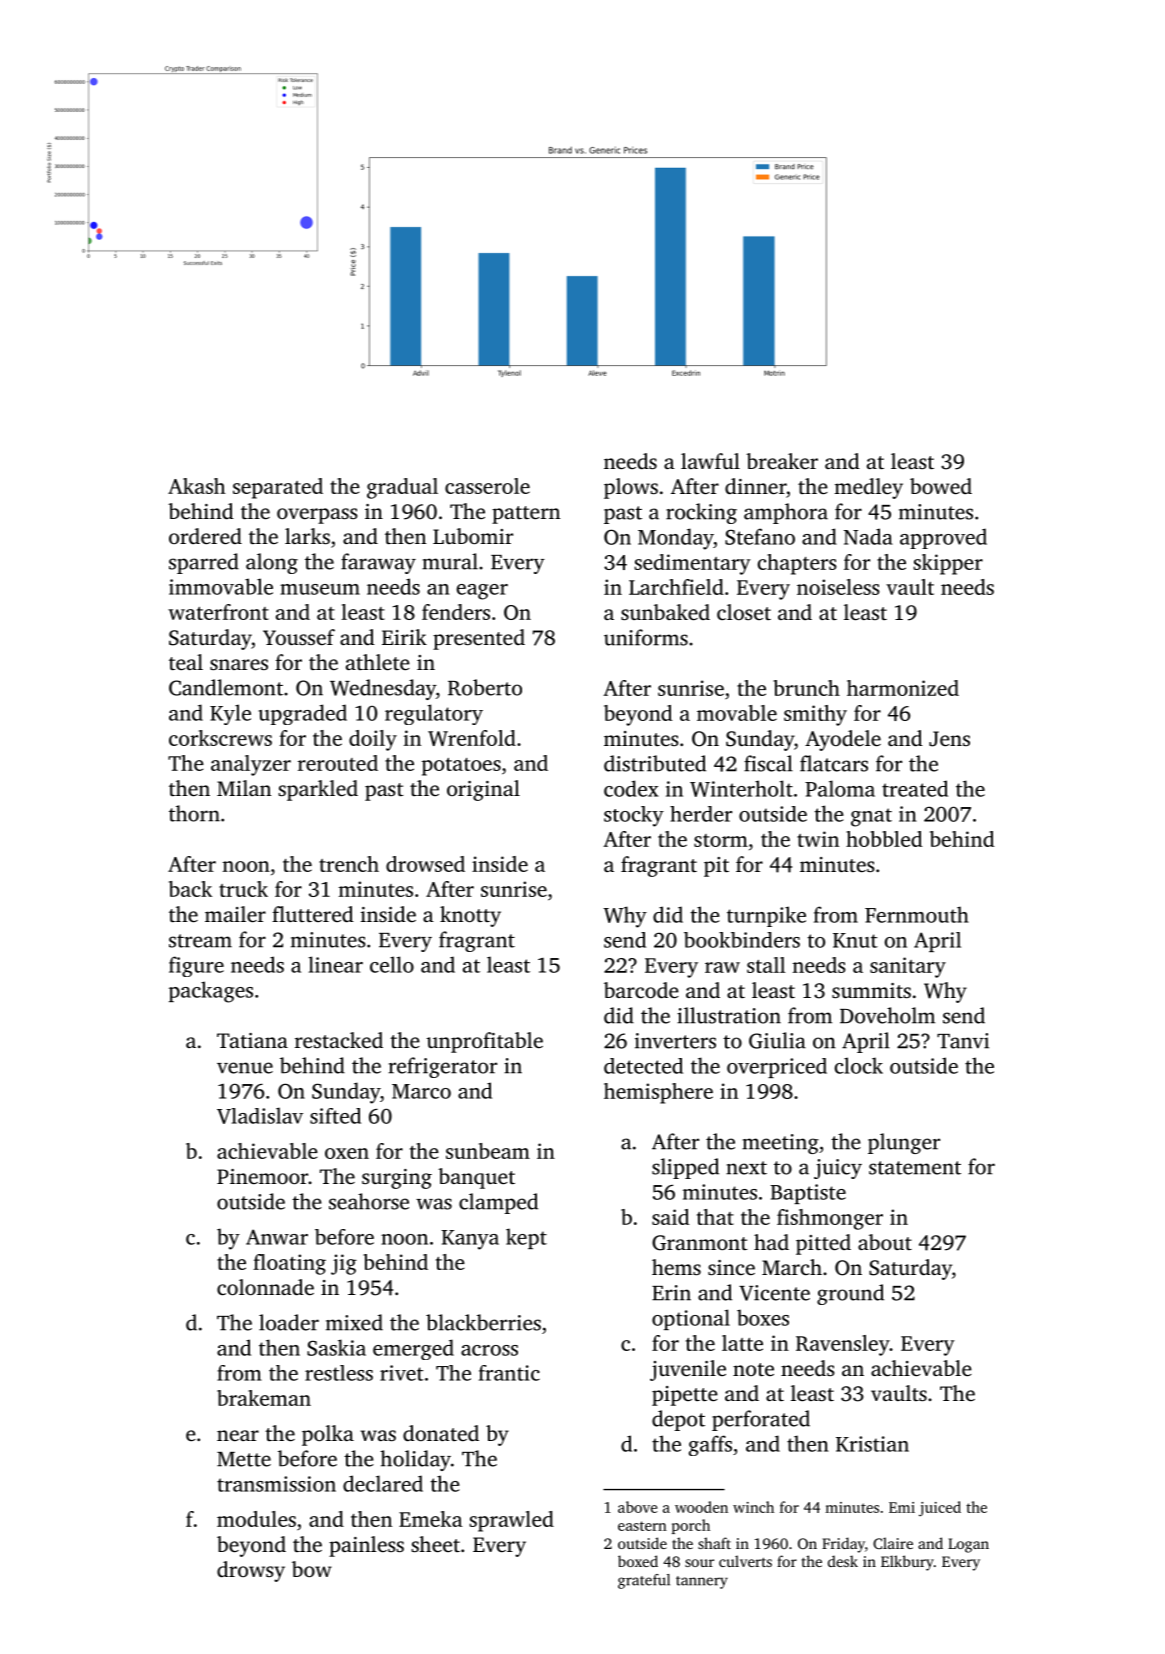  I want to click on kept, so click(526, 1238).
